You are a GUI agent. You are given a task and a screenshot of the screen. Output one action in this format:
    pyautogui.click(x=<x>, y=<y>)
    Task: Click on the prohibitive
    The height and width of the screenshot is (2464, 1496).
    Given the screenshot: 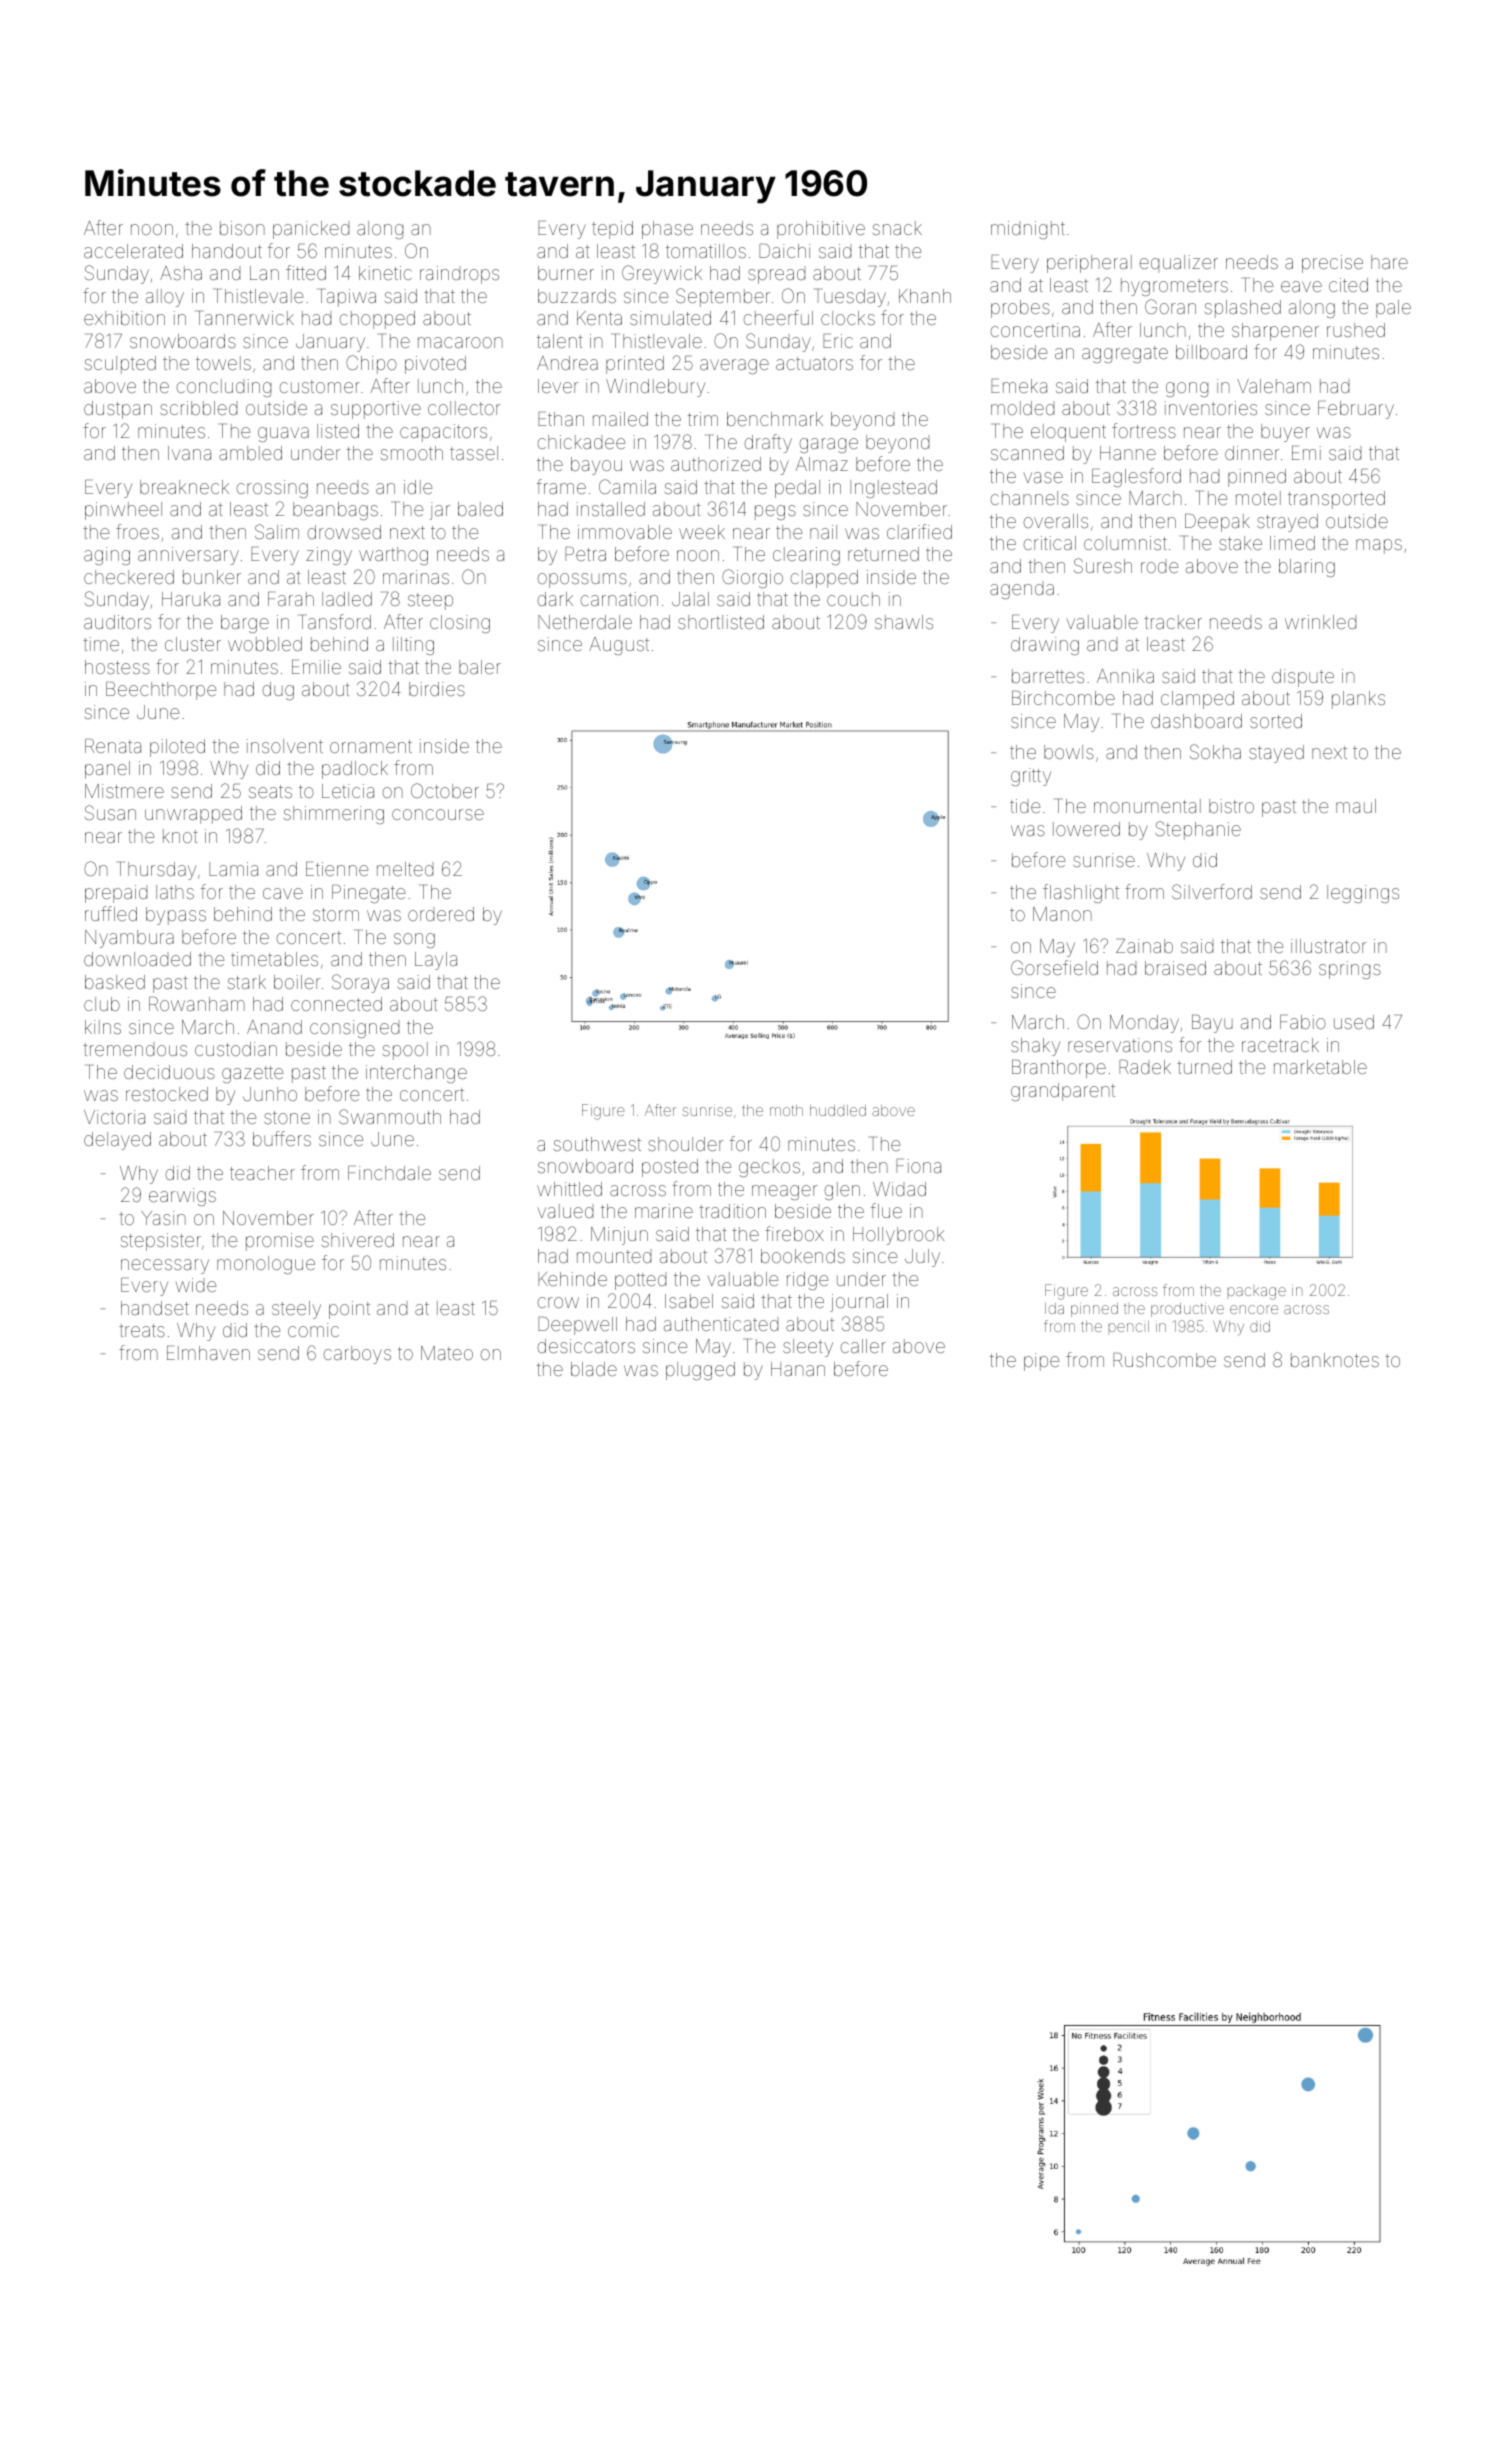 What is the action you would take?
    pyautogui.click(x=821, y=230)
